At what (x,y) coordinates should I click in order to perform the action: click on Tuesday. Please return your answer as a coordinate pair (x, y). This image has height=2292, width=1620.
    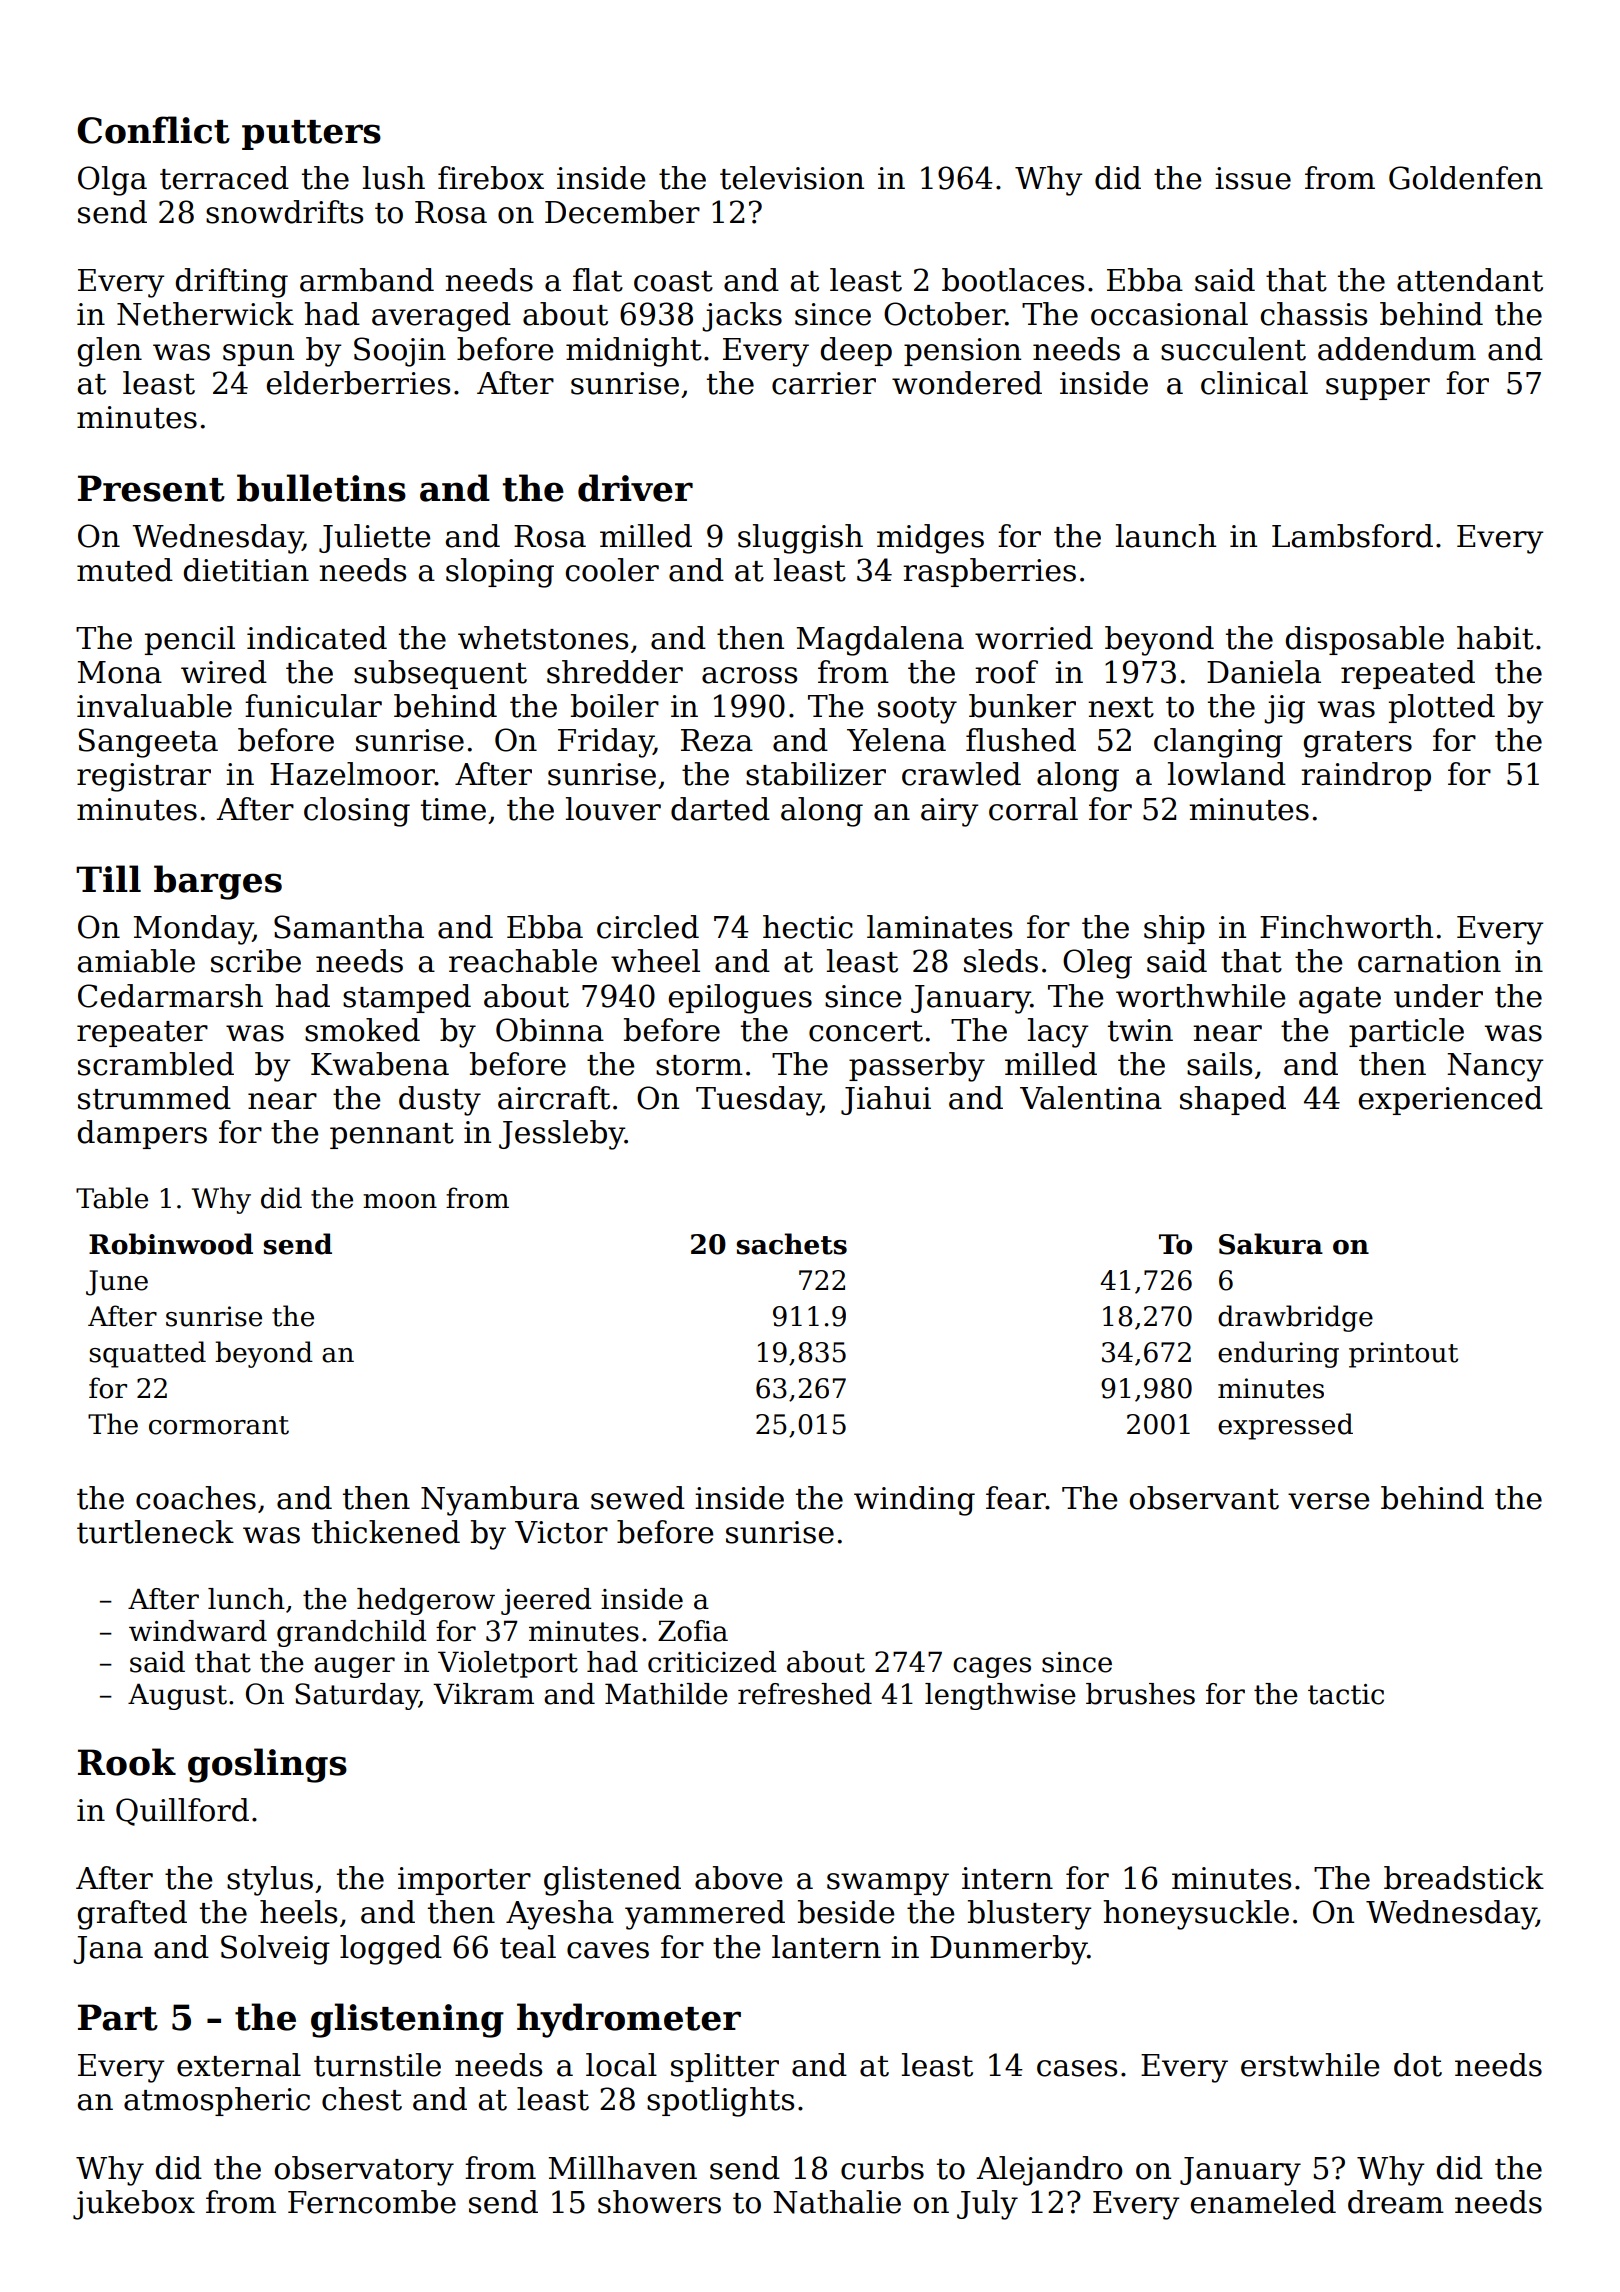
    Looking at the image, I should click on (758, 1101).
